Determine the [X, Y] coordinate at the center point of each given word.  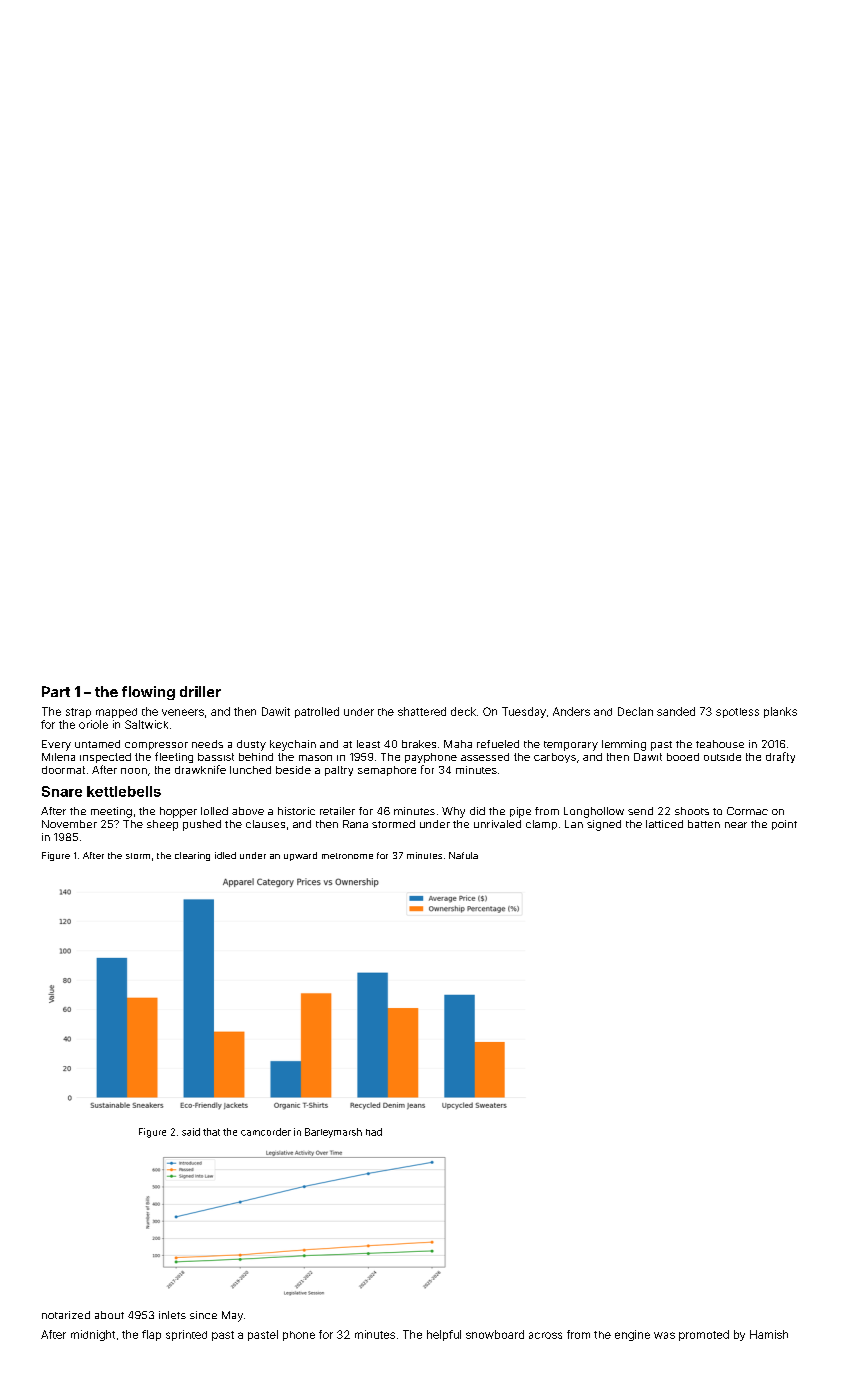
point [784, 825]
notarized [66, 1315]
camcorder [266, 1132]
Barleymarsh [333, 1133]
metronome [347, 856]
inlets [172, 1315]
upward [300, 856]
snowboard [495, 1334]
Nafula [463, 855]
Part [56, 691]
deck [463, 711]
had [374, 1132]
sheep [162, 825]
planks [780, 712]
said [191, 1132]
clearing [192, 856]
